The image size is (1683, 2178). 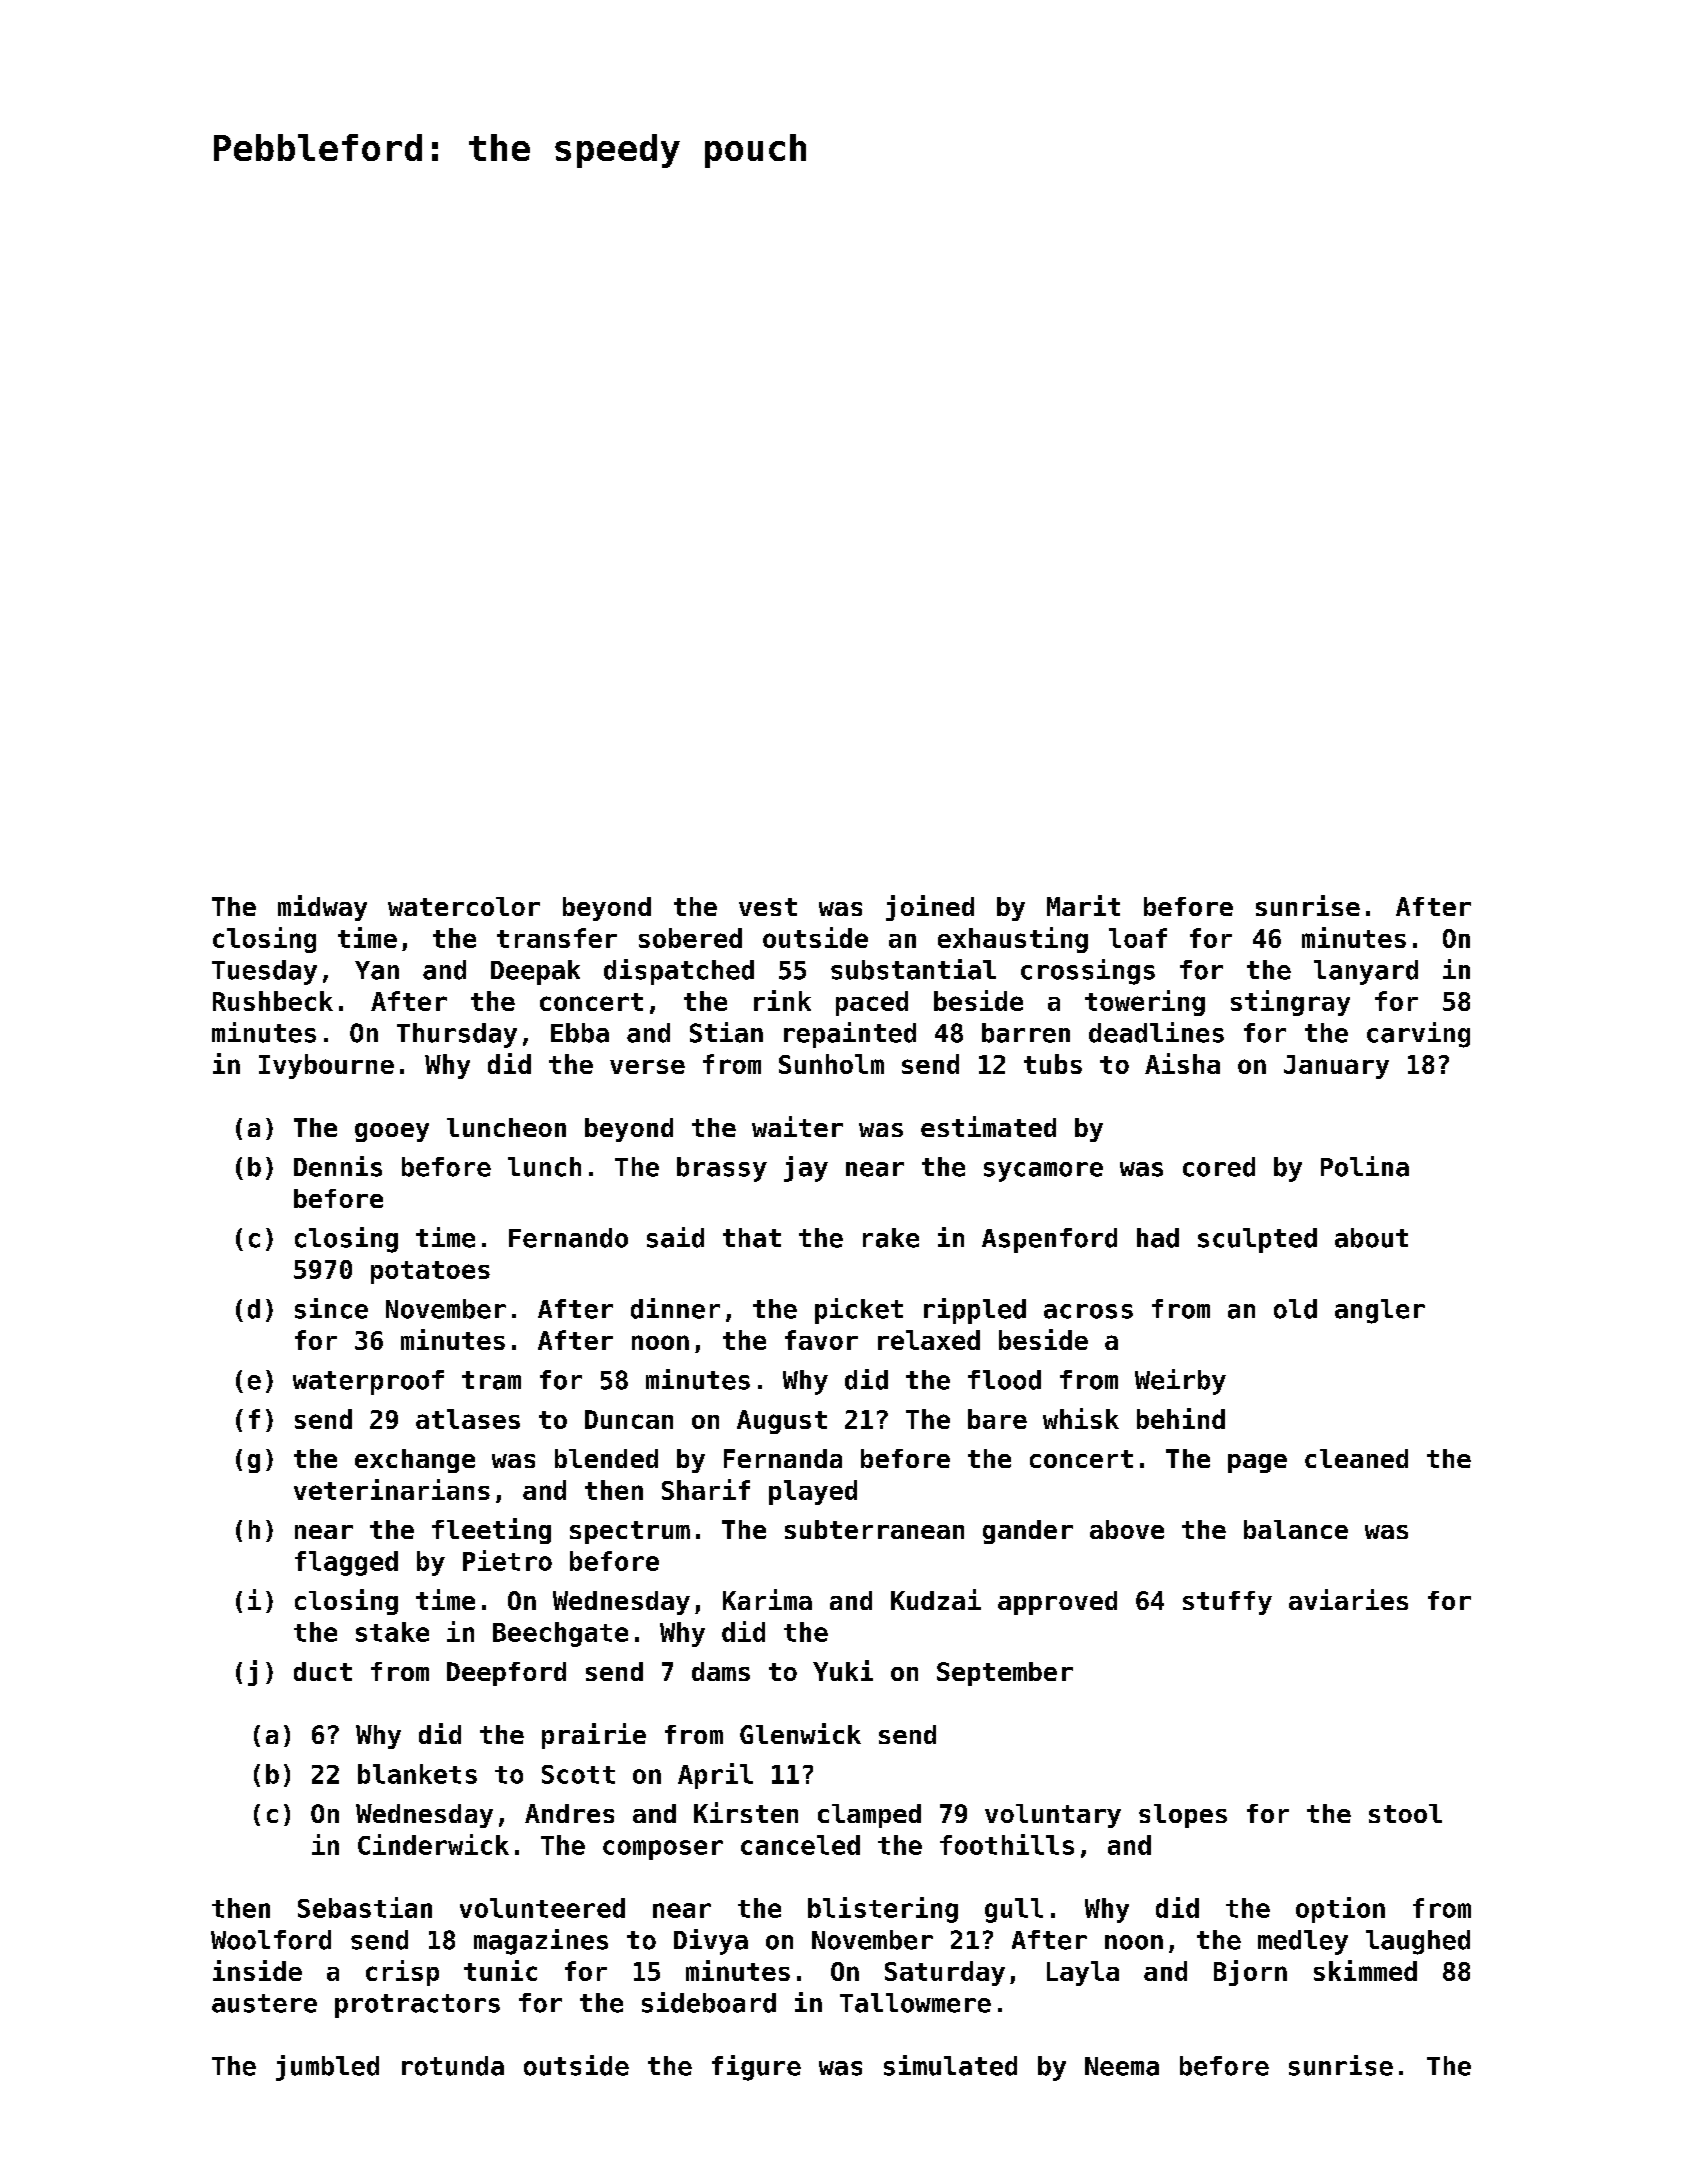 I want to click on Yuki, so click(x=843, y=1670).
